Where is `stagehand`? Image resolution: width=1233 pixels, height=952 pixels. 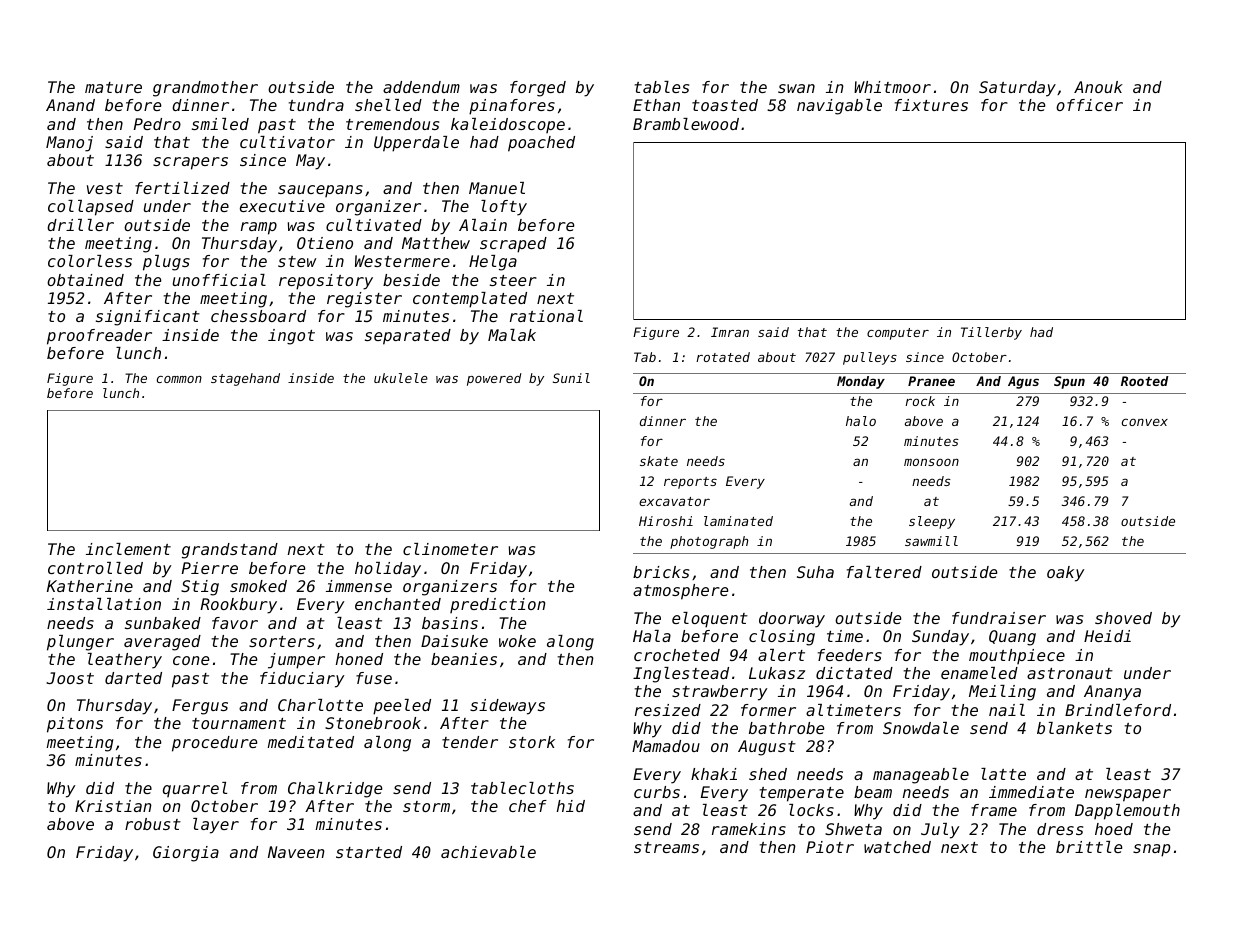 stagehand is located at coordinates (245, 379).
